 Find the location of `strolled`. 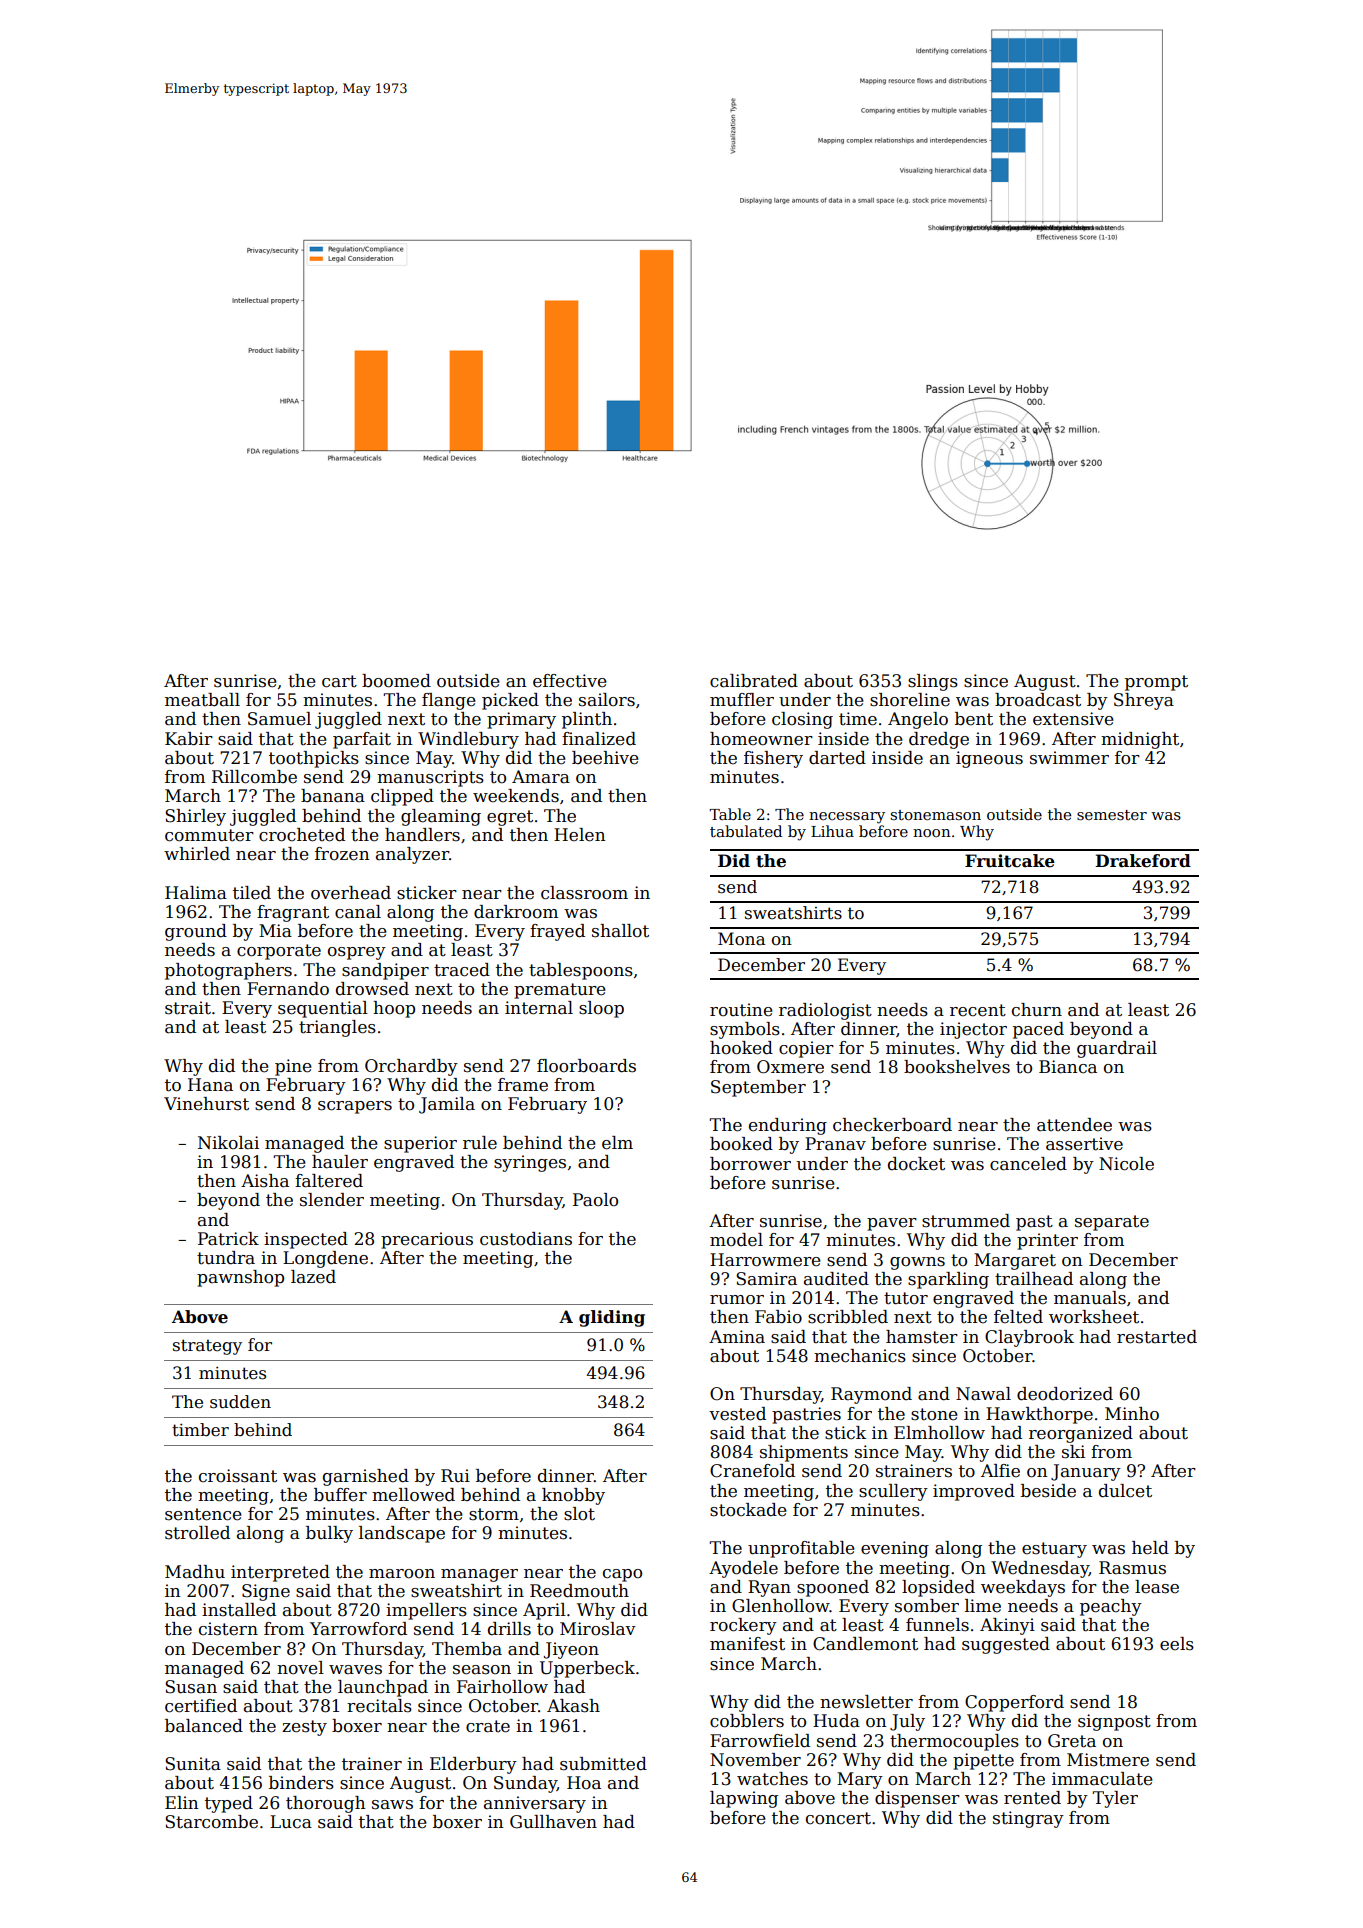

strolled is located at coordinates (197, 1533).
